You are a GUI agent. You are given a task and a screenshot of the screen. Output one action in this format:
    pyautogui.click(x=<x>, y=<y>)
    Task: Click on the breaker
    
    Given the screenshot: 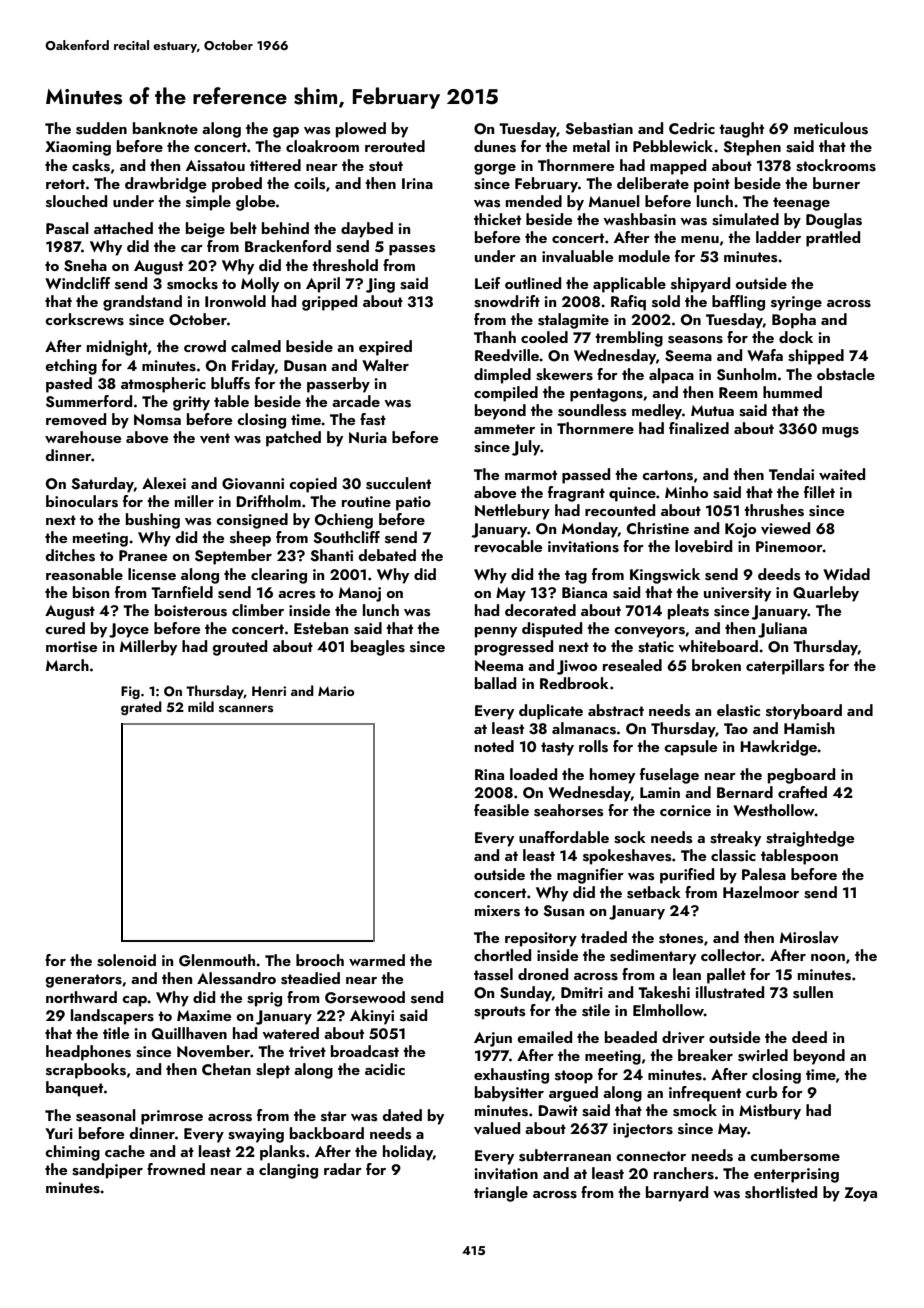 What is the action you would take?
    pyautogui.click(x=705, y=1055)
